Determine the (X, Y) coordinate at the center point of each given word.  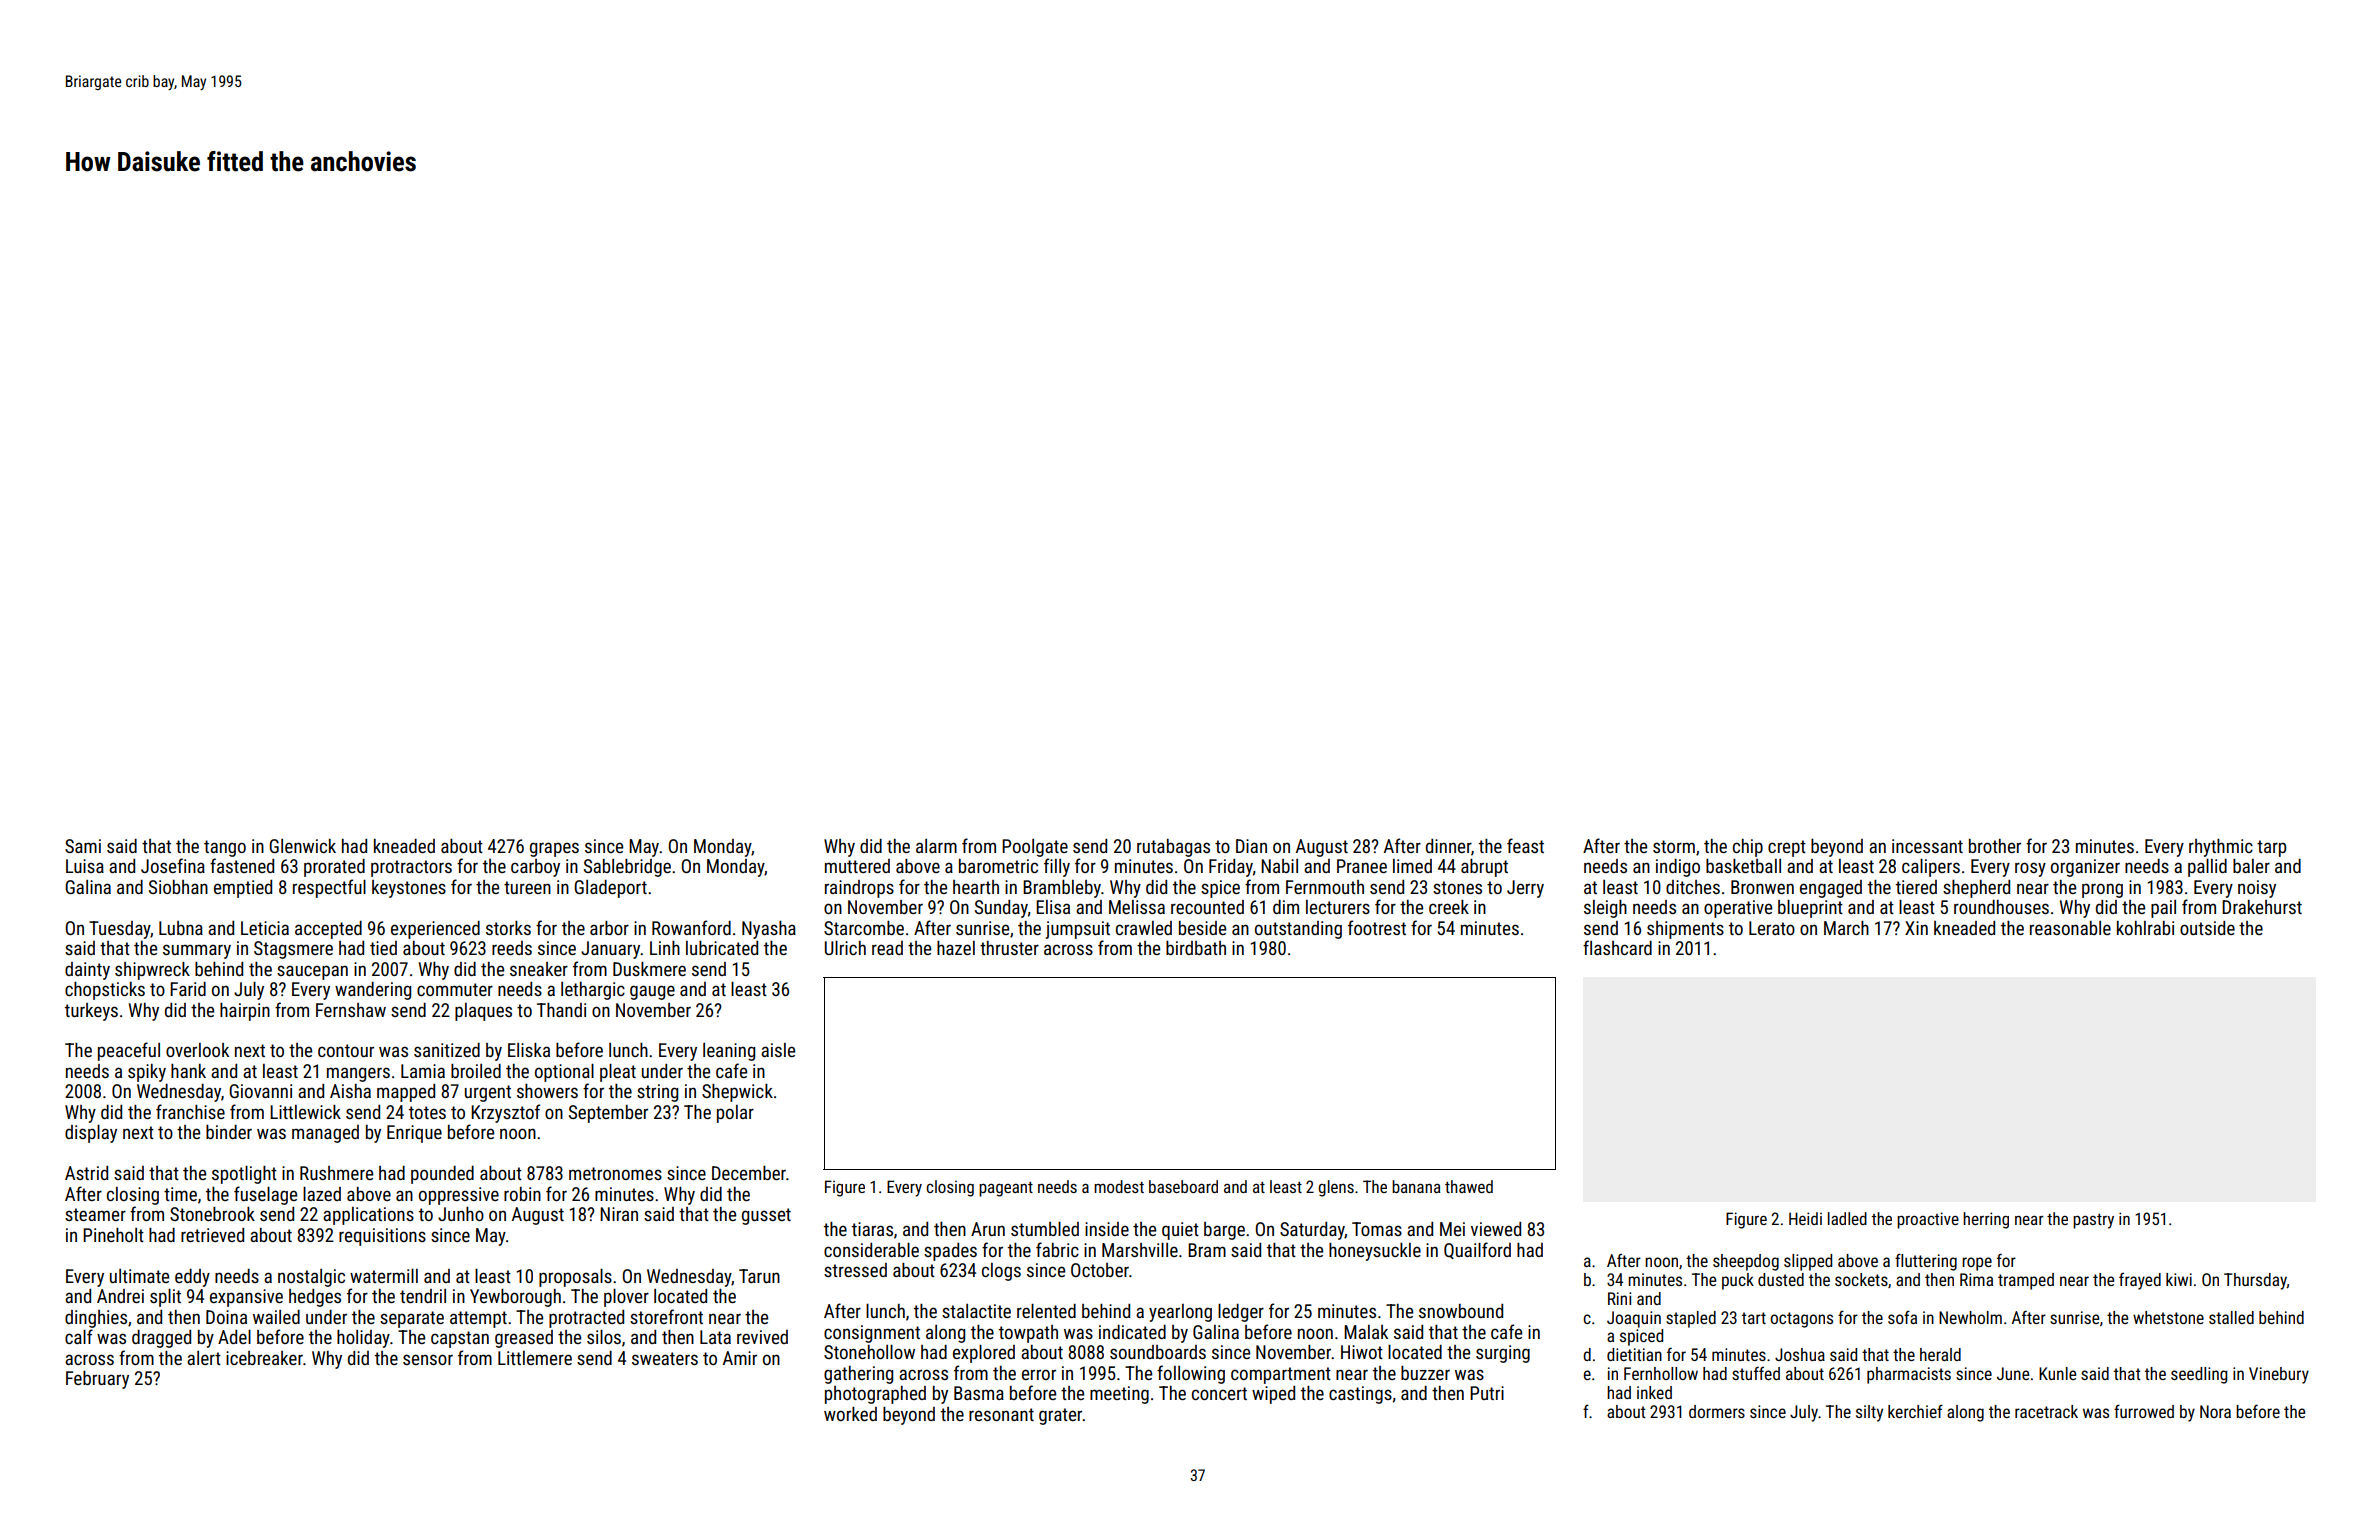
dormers (1717, 1411)
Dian (1251, 846)
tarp (2271, 848)
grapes (554, 849)
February (97, 1380)
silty (1869, 1413)
